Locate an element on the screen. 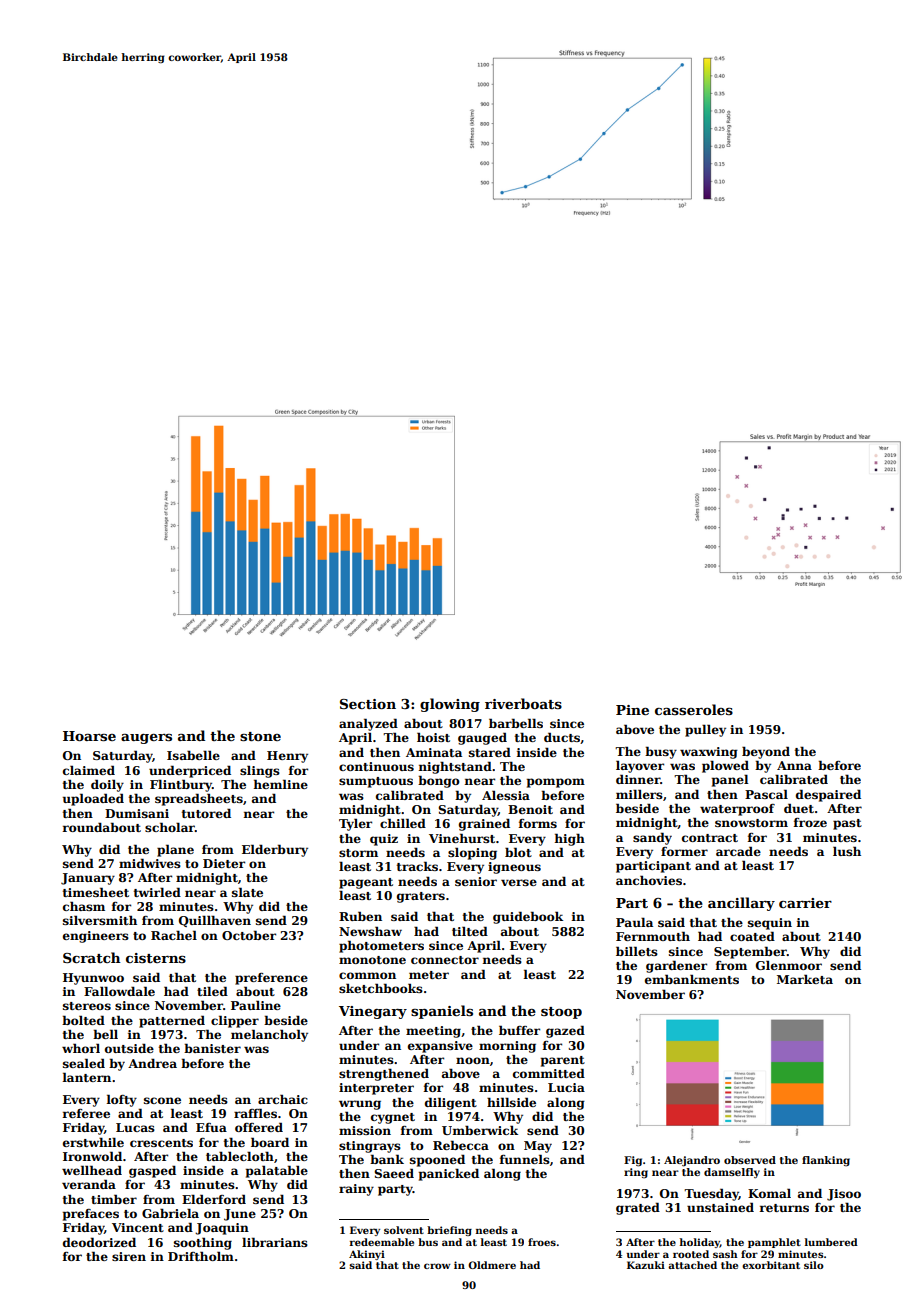 The width and height of the screenshot is (924, 1308). flanking is located at coordinates (826, 1161).
